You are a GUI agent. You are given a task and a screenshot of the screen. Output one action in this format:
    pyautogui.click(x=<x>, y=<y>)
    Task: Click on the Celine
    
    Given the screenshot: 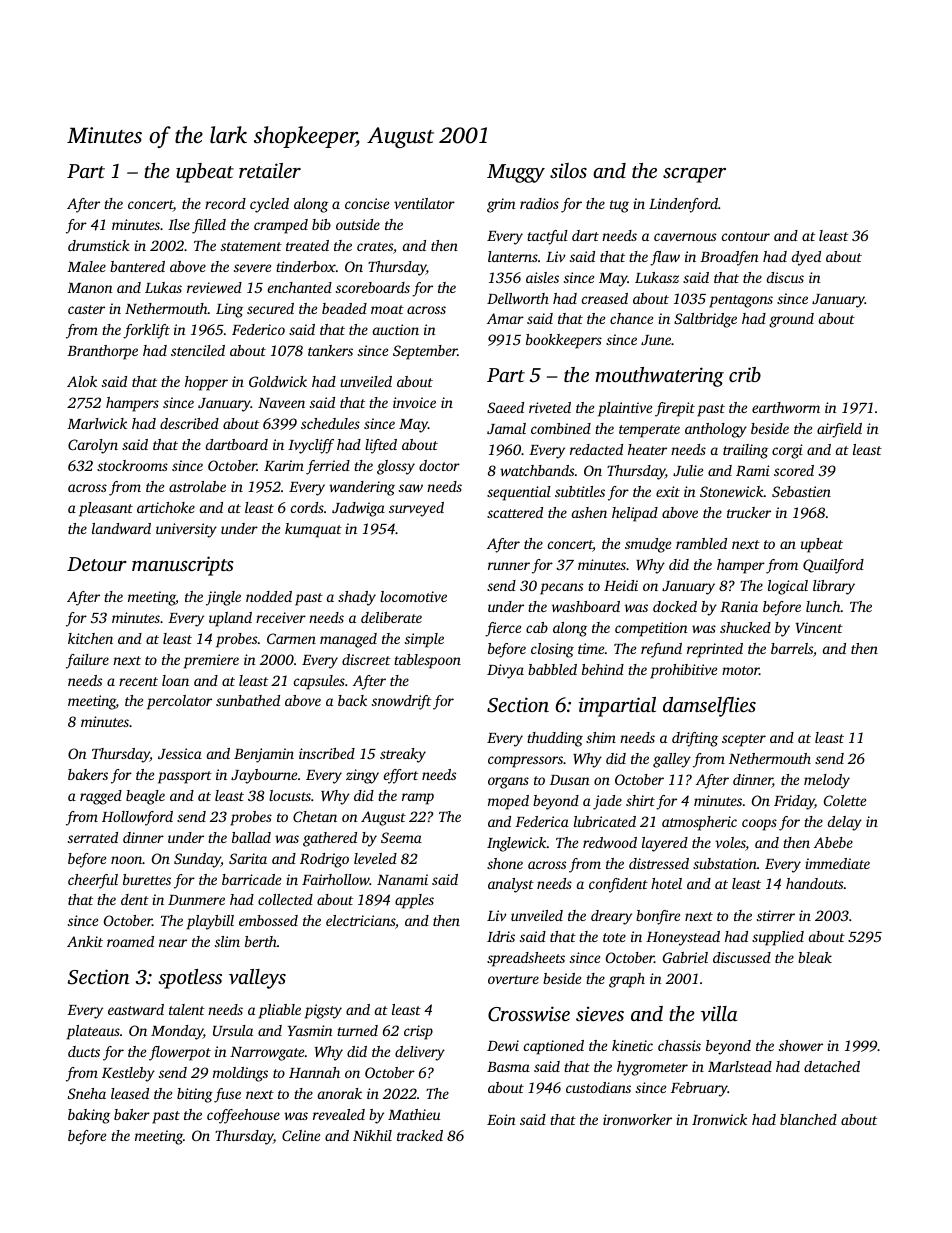 What is the action you would take?
    pyautogui.click(x=301, y=1135)
